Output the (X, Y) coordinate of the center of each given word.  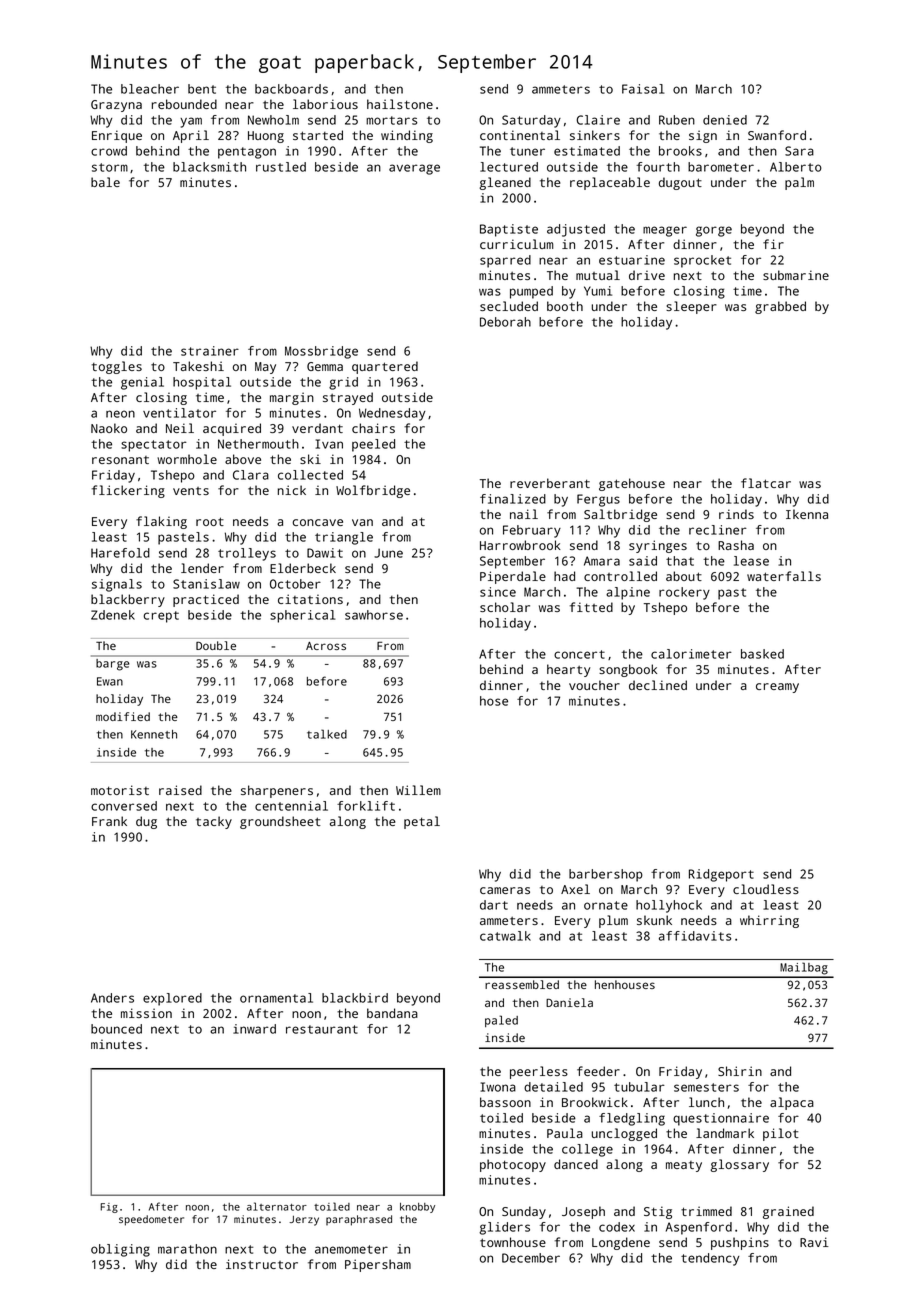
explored (172, 999)
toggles (117, 367)
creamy (777, 688)
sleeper (691, 307)
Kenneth (154, 734)
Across (326, 646)
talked (327, 734)
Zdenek (113, 615)
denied (725, 120)
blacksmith (209, 167)
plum (613, 921)
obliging (120, 1250)
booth (565, 306)
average (414, 169)
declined (658, 685)
